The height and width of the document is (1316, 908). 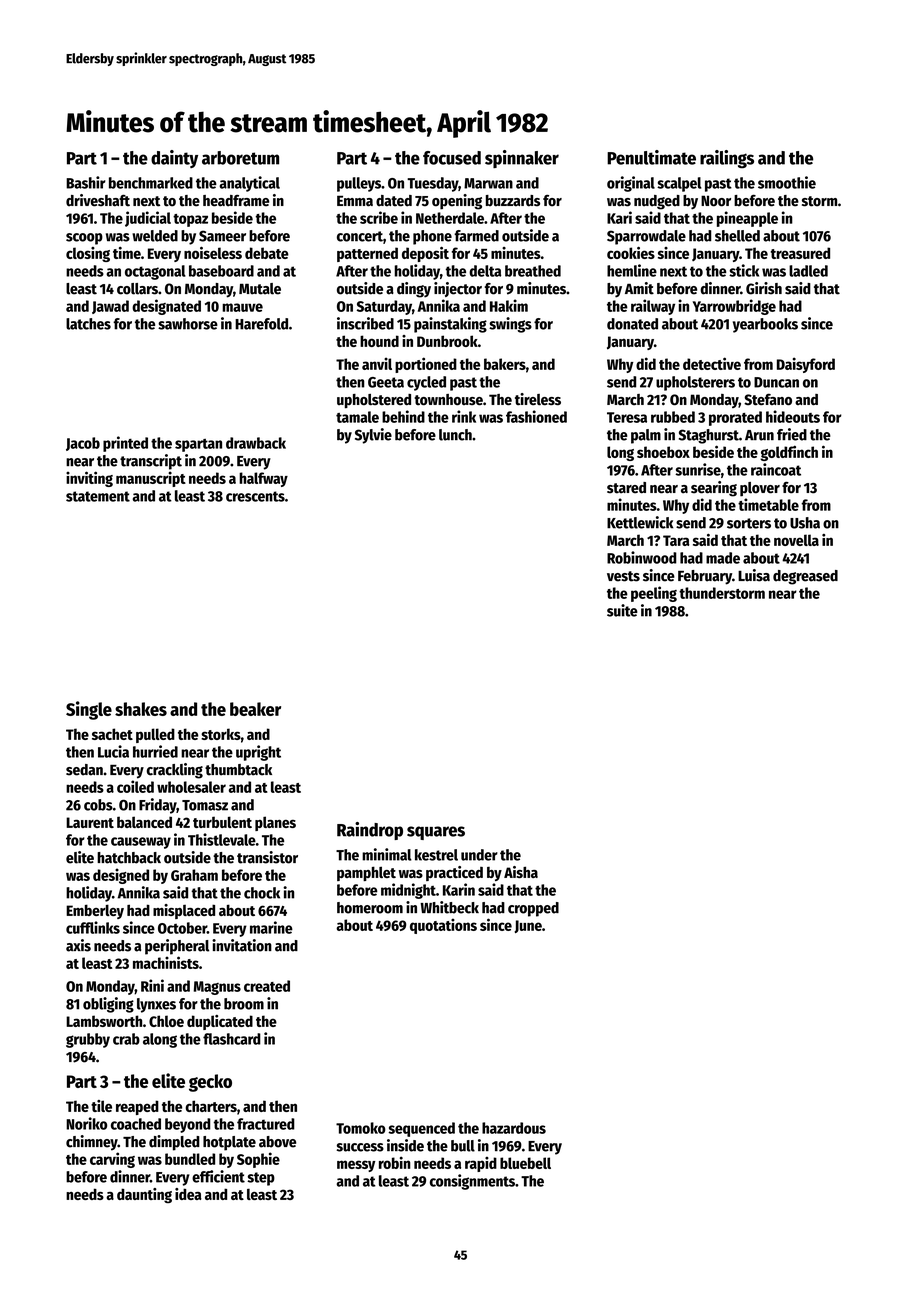 I want to click on railings, so click(x=727, y=159).
